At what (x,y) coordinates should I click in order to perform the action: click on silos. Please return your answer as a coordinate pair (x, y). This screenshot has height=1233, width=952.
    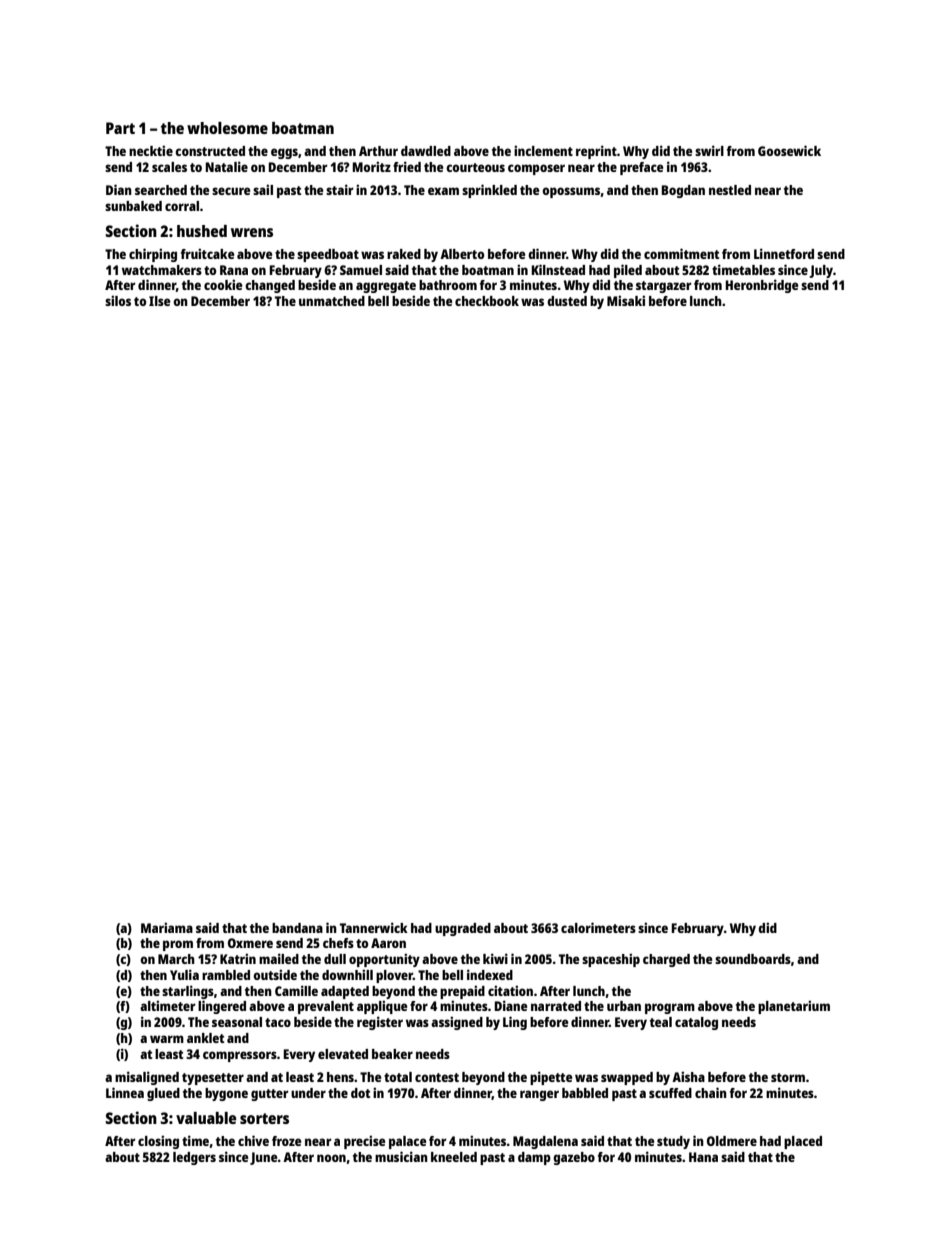
    Looking at the image, I should click on (118, 300).
